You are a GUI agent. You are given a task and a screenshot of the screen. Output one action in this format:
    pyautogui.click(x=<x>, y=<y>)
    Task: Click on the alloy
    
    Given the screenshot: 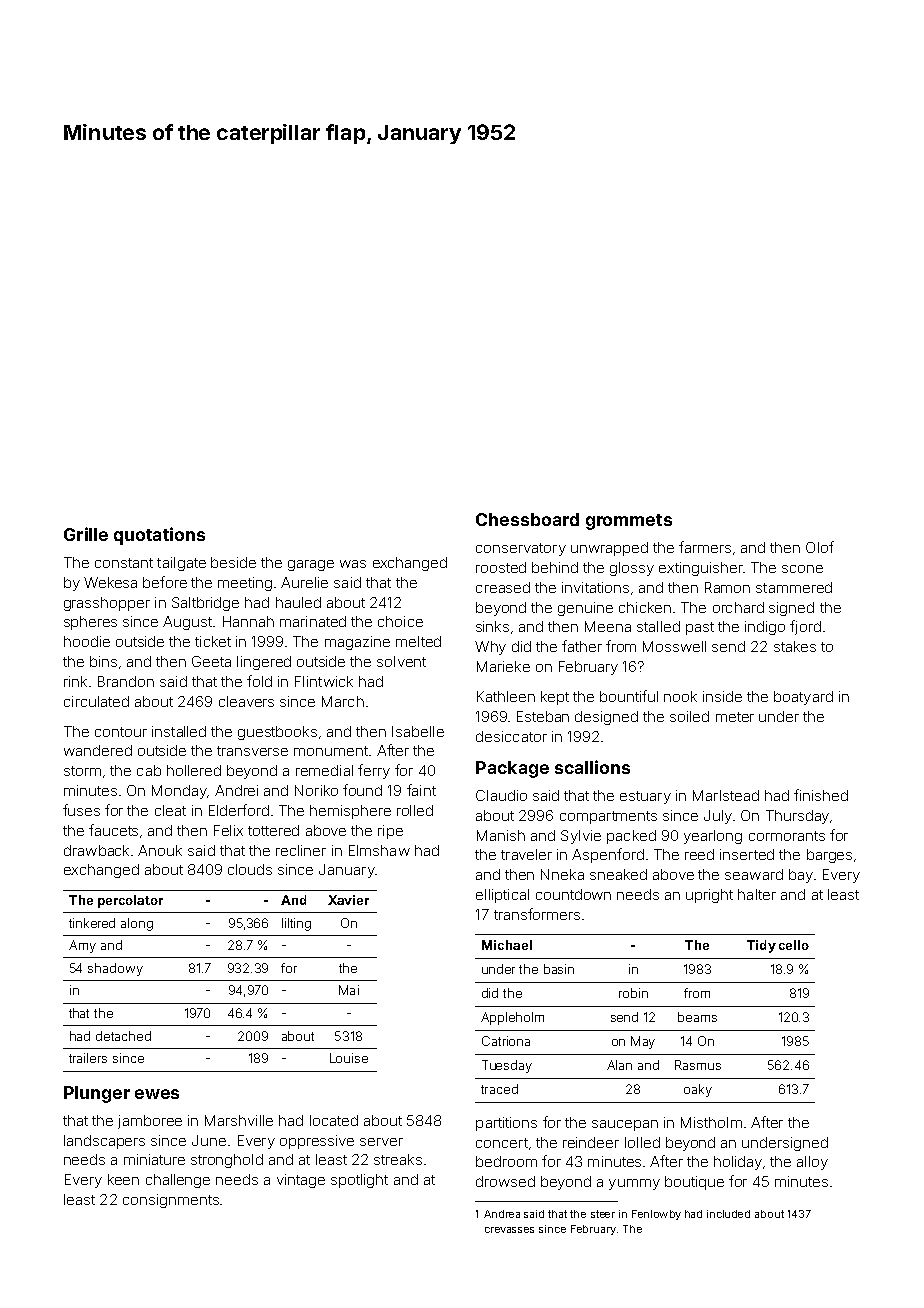 What is the action you would take?
    pyautogui.click(x=812, y=1163)
